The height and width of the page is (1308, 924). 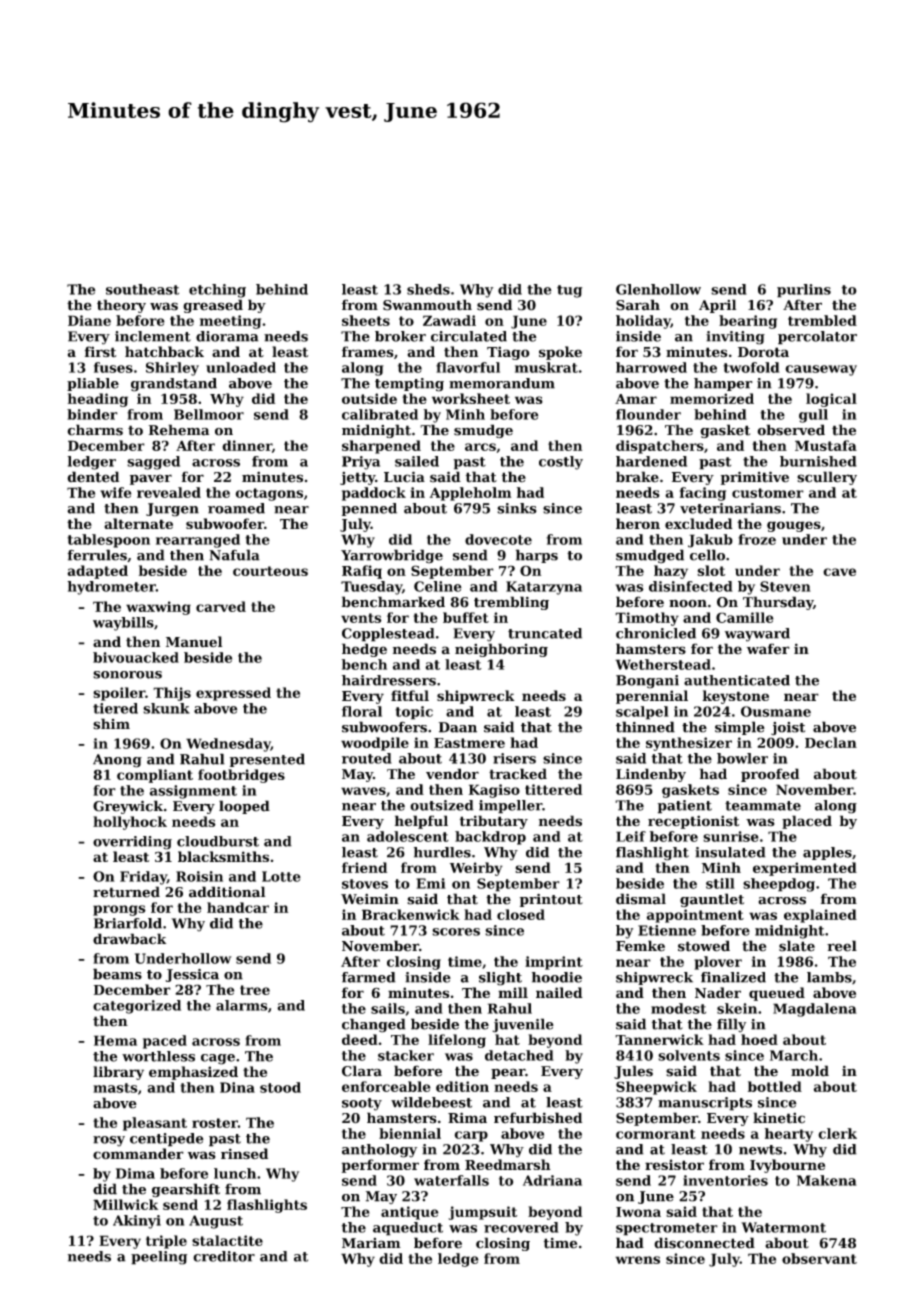 I want to click on southeast, so click(x=142, y=289).
